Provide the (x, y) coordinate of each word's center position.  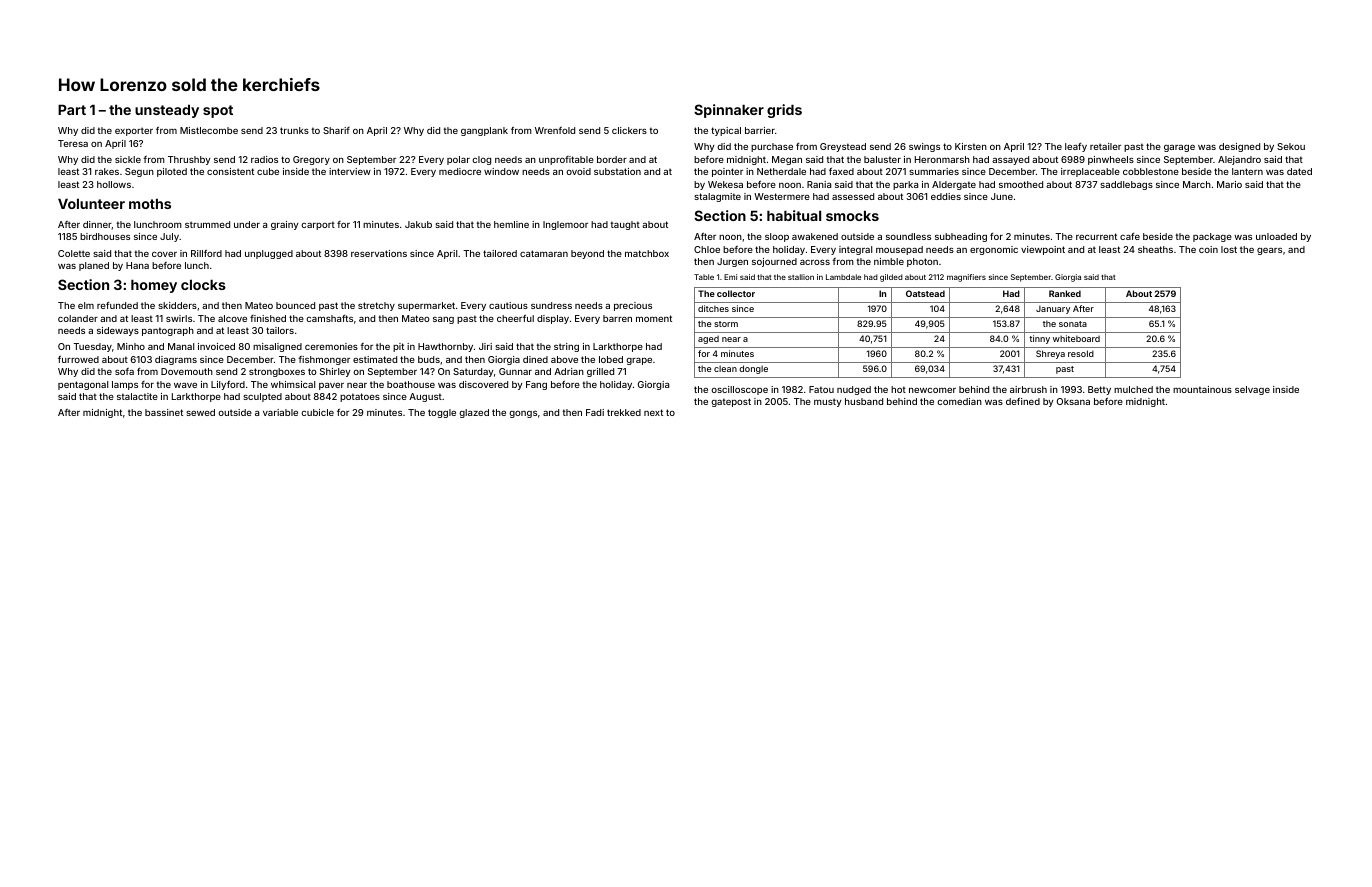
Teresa (73, 143)
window (501, 171)
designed (1239, 147)
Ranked (1065, 293)
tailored (500, 253)
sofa (124, 371)
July (169, 237)
